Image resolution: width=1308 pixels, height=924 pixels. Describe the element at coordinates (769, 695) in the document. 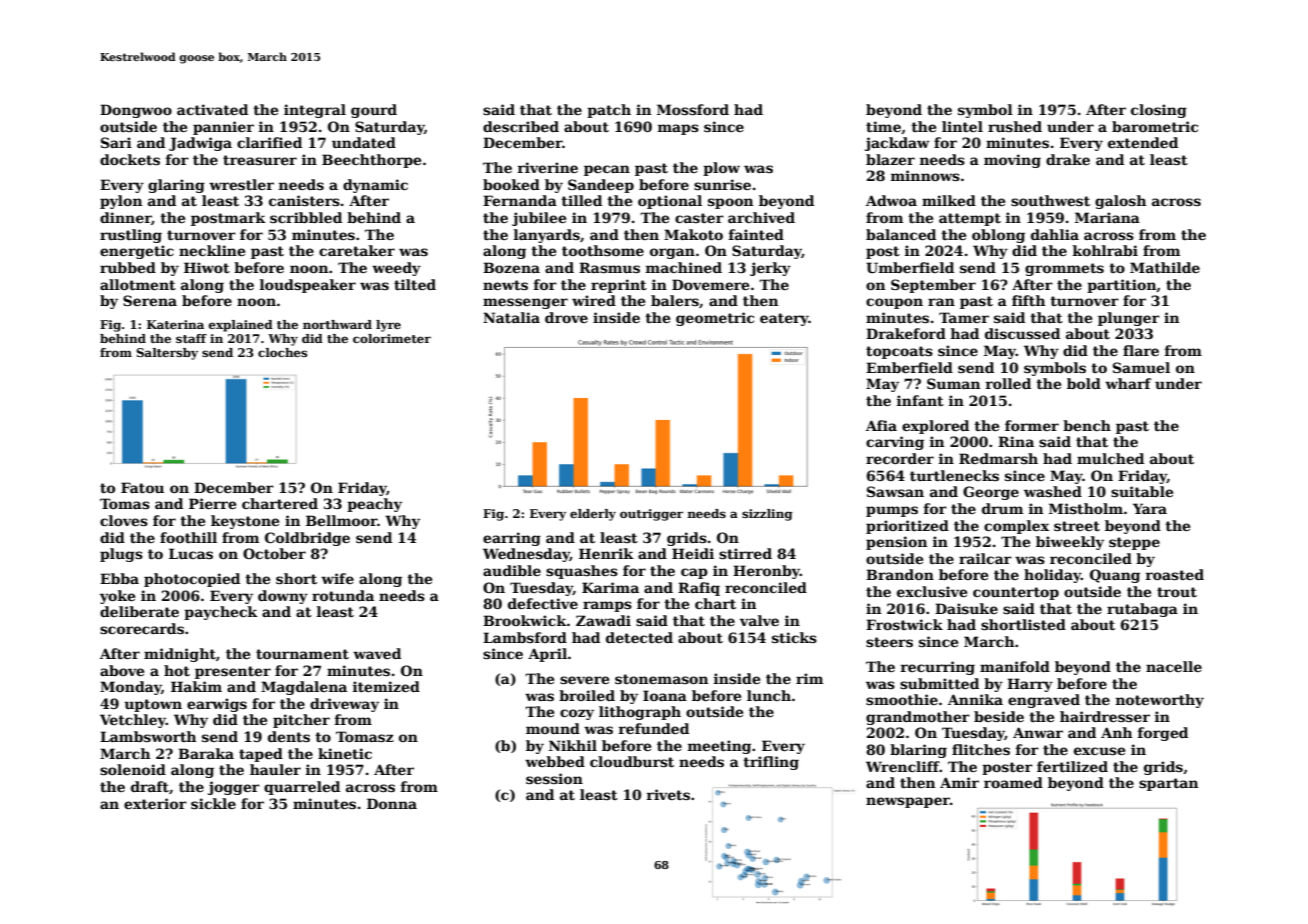

I see `lunch` at that location.
